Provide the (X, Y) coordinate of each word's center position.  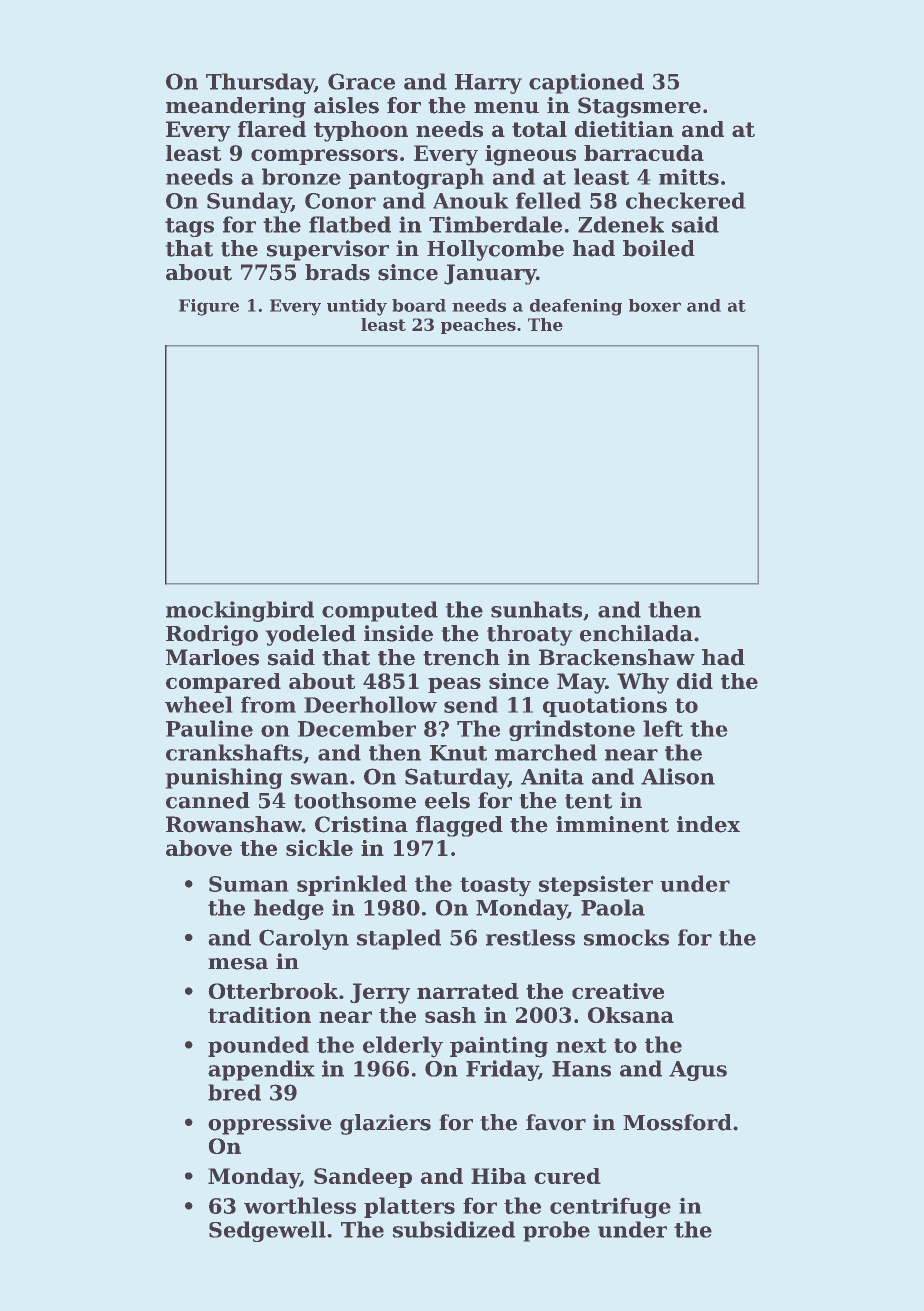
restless (530, 937)
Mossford (677, 1122)
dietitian (624, 129)
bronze (301, 176)
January (490, 274)
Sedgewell (267, 1231)
